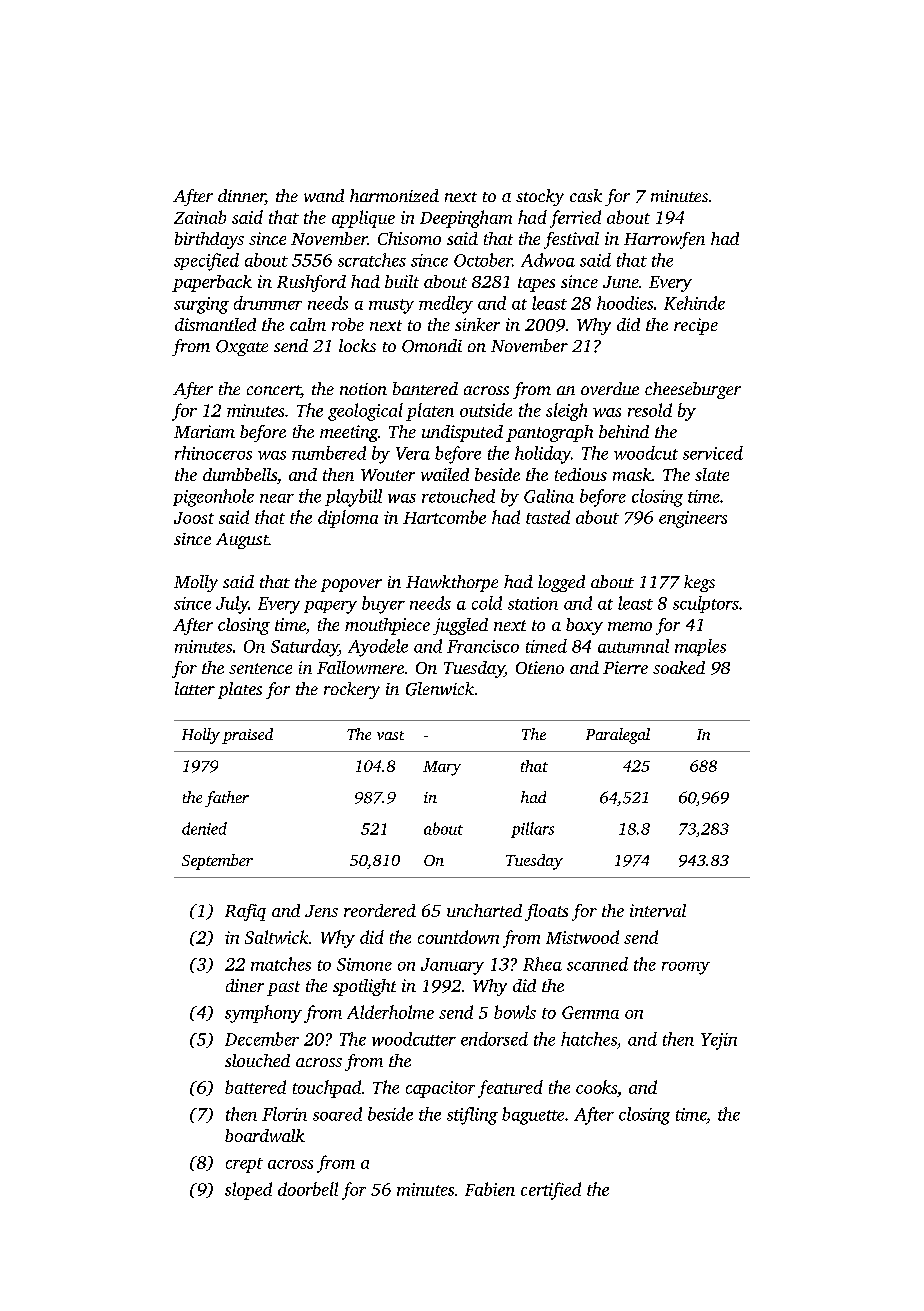  Describe the element at coordinates (215, 324) in the document. I see `dismantled` at that location.
